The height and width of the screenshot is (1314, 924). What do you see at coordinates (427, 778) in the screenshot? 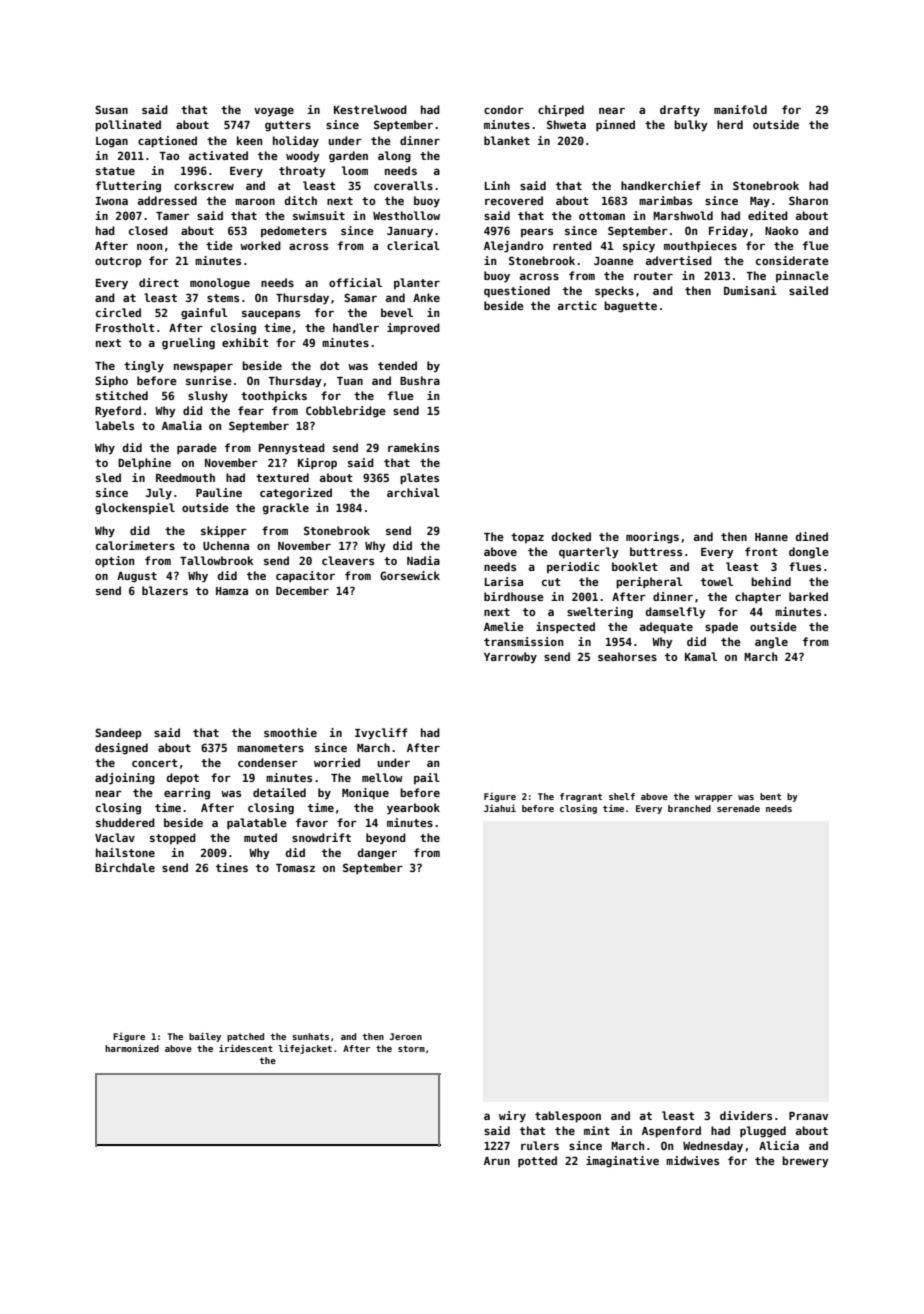
I see `pail` at bounding box center [427, 778].
